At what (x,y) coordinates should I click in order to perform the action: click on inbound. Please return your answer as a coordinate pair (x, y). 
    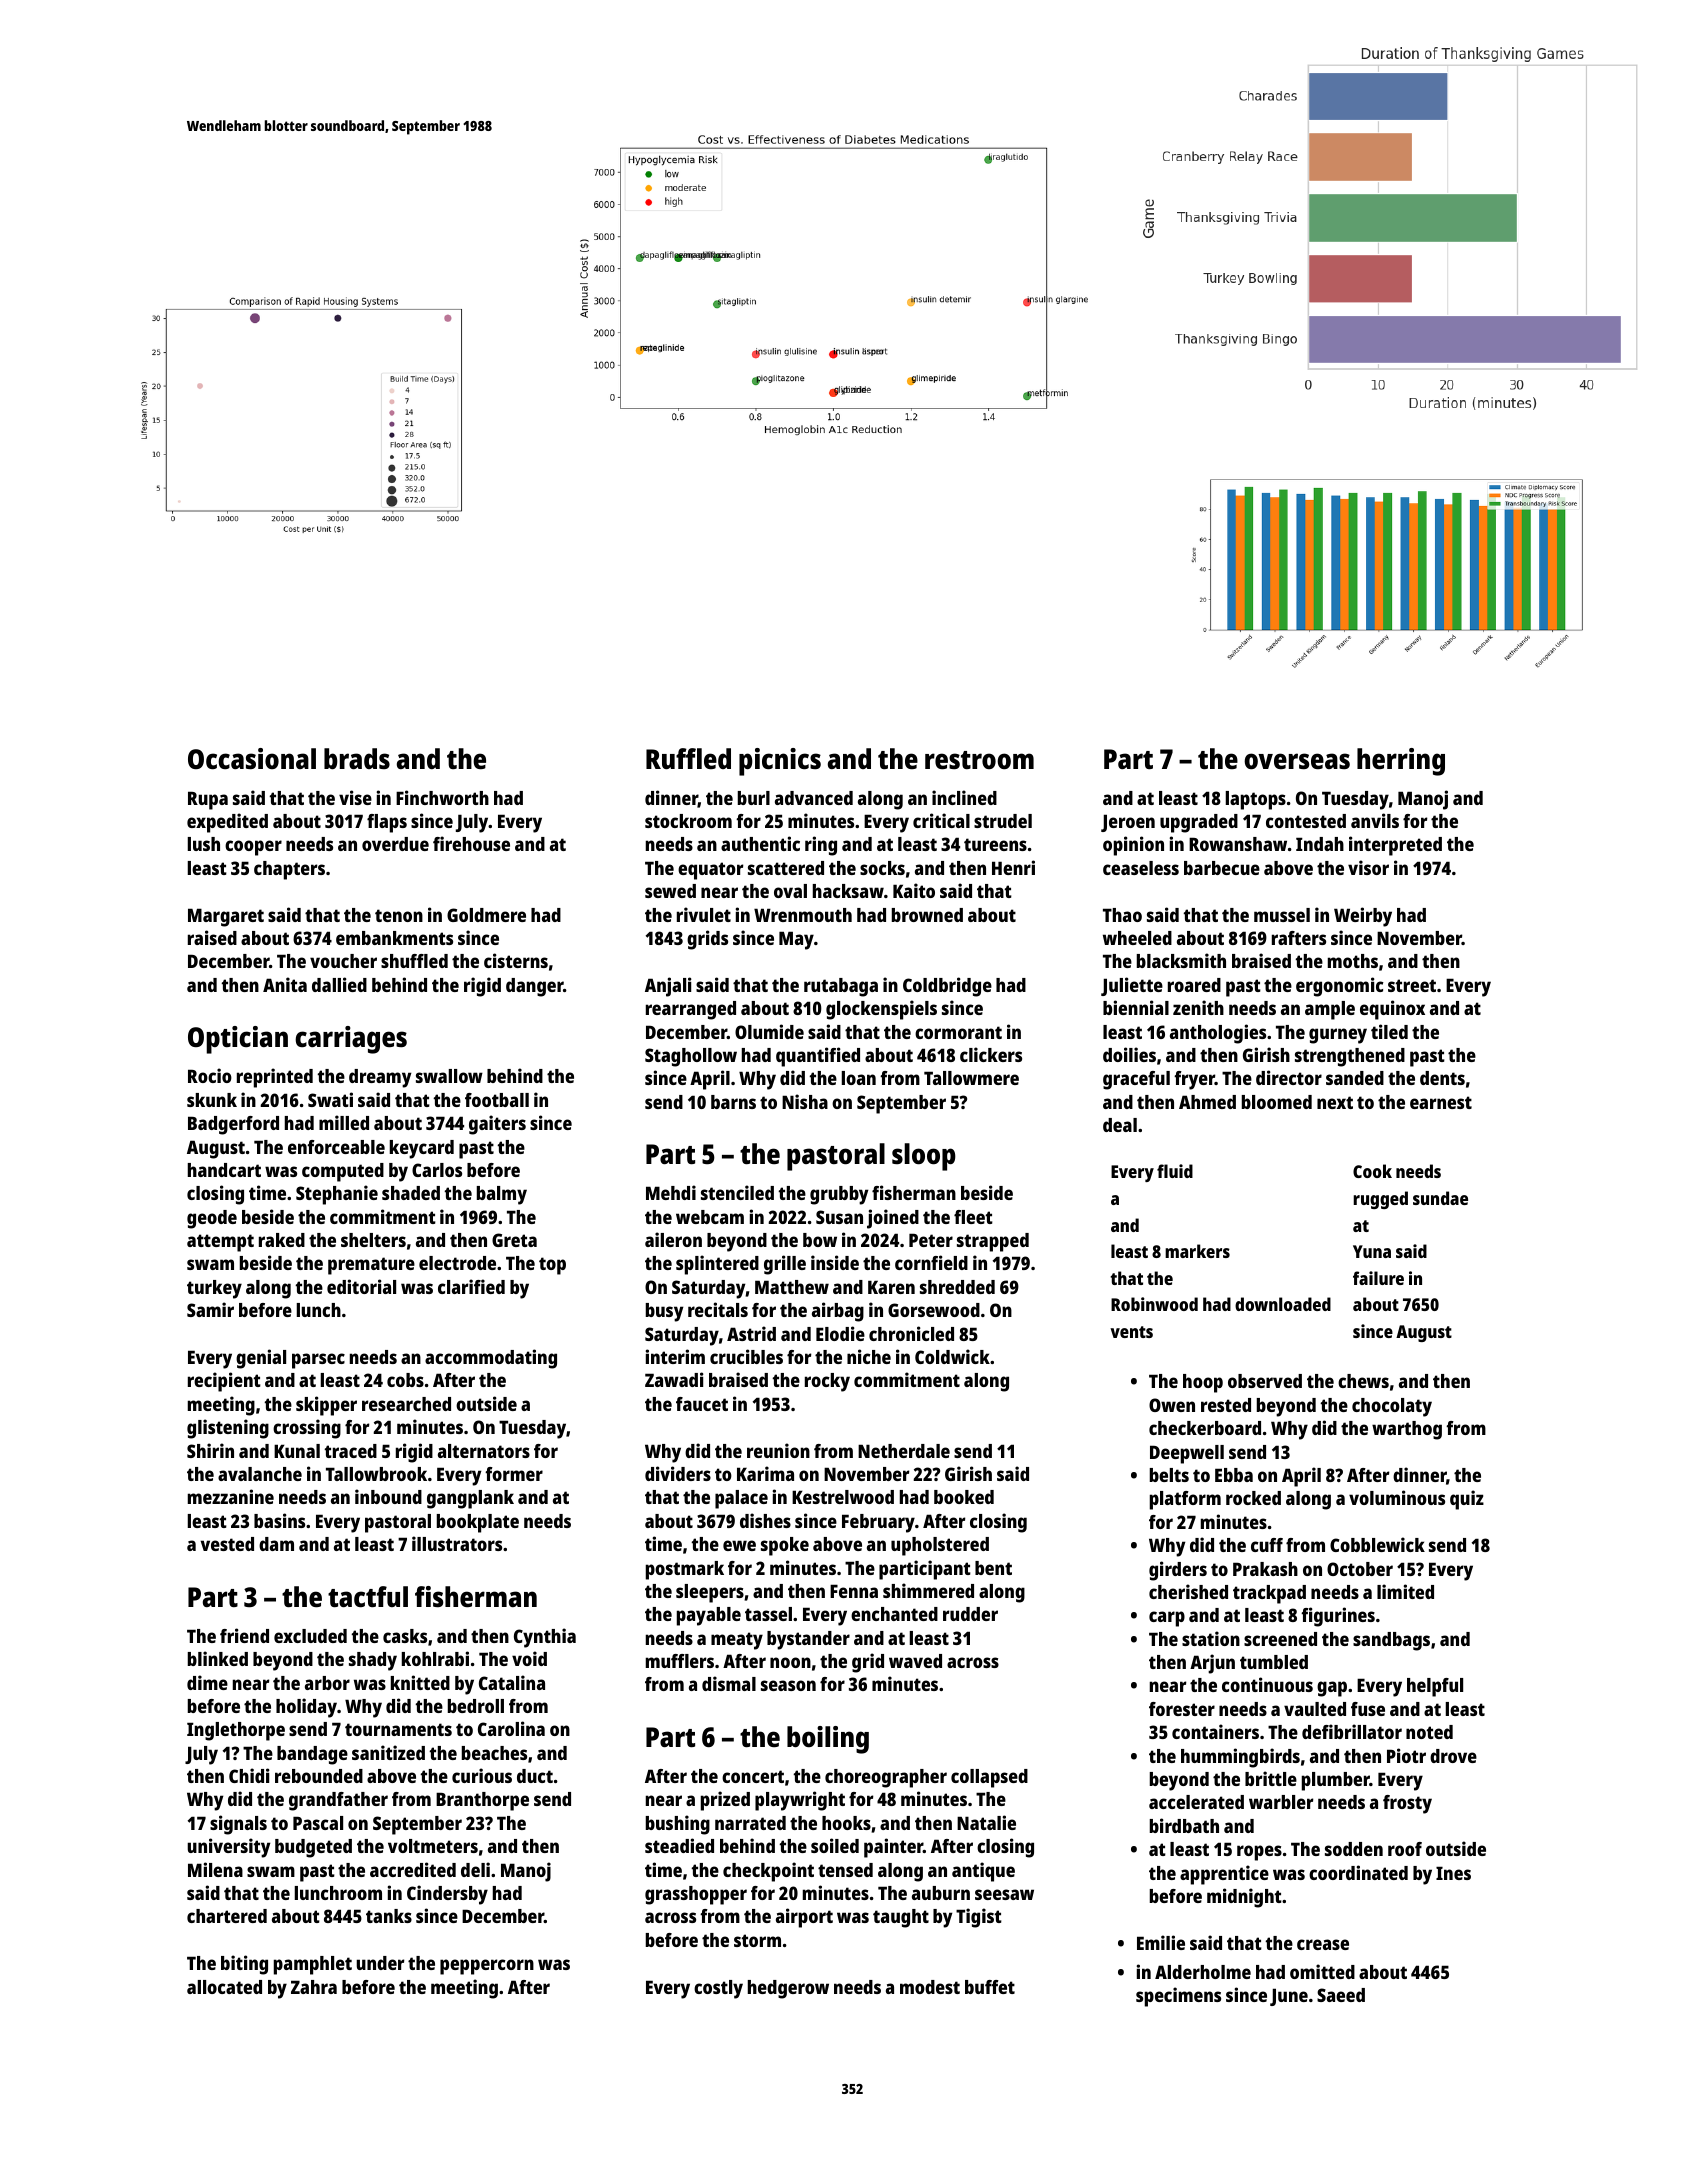
    Looking at the image, I should click on (388, 1496).
